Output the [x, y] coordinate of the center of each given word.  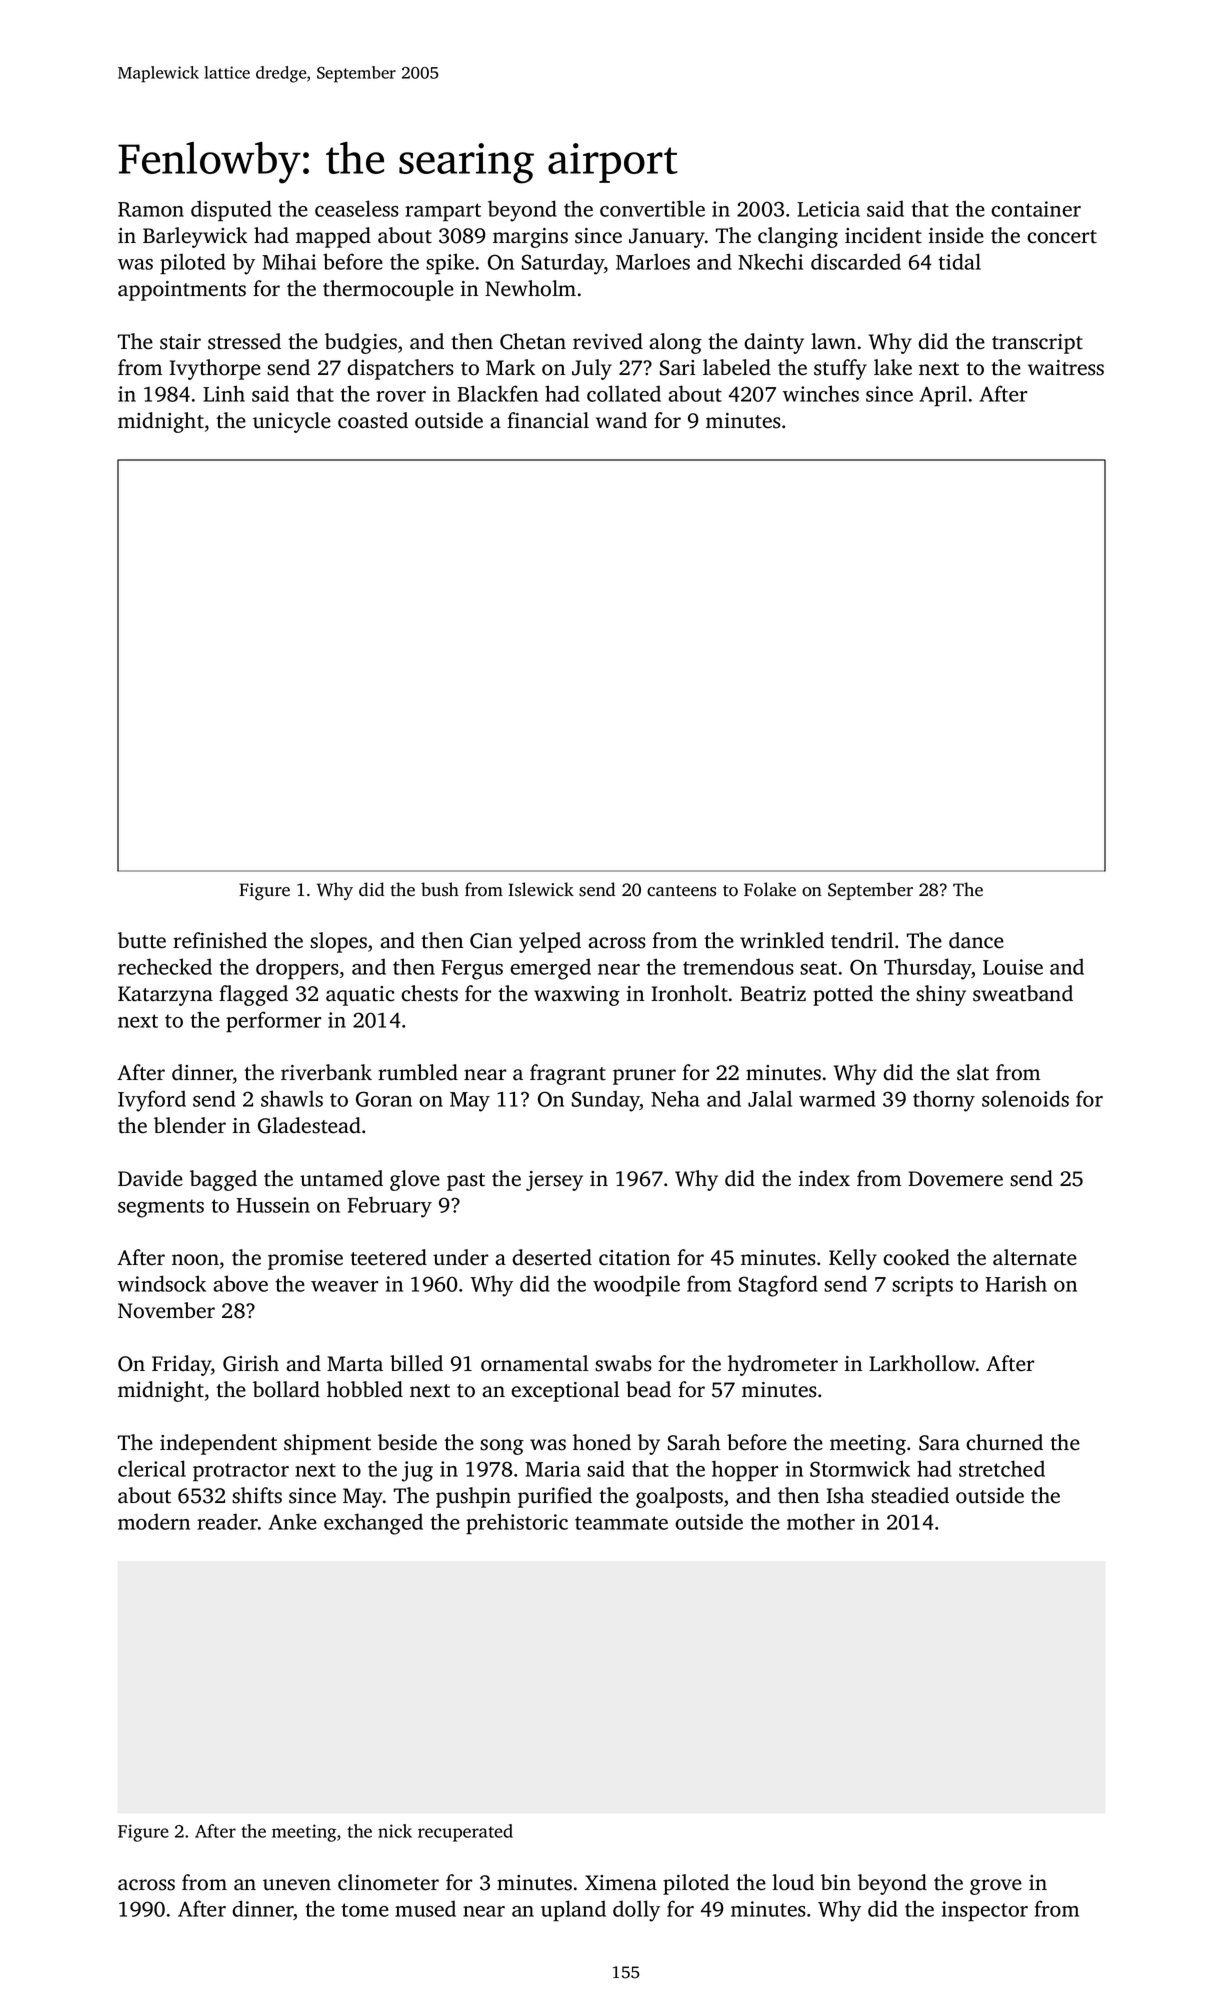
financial [548, 420]
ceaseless [357, 208]
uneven [297, 1885]
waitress [1066, 368]
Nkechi [770, 261]
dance [976, 940]
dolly [636, 1911]
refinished [220, 940]
